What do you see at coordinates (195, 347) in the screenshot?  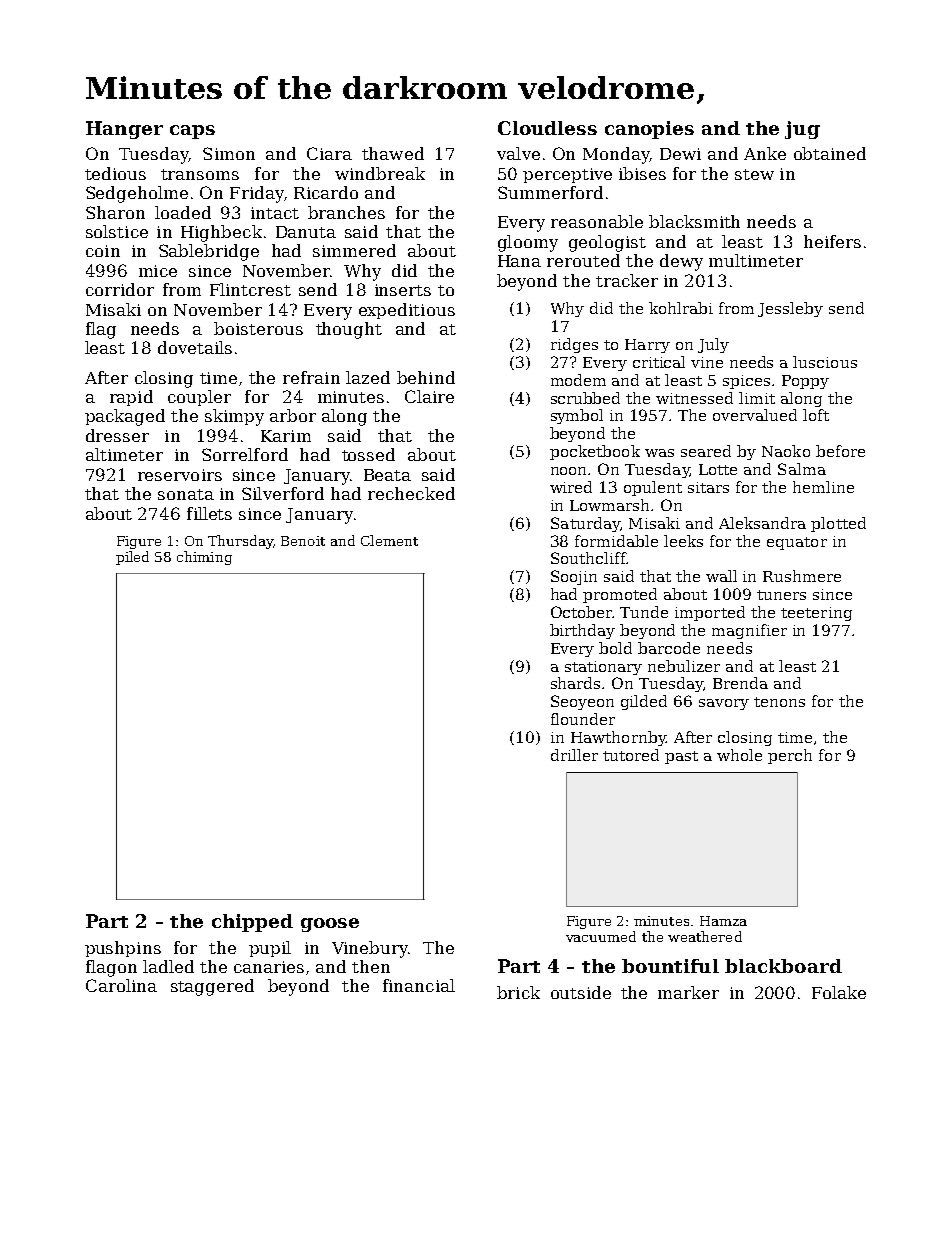 I see `dovetails` at bounding box center [195, 347].
